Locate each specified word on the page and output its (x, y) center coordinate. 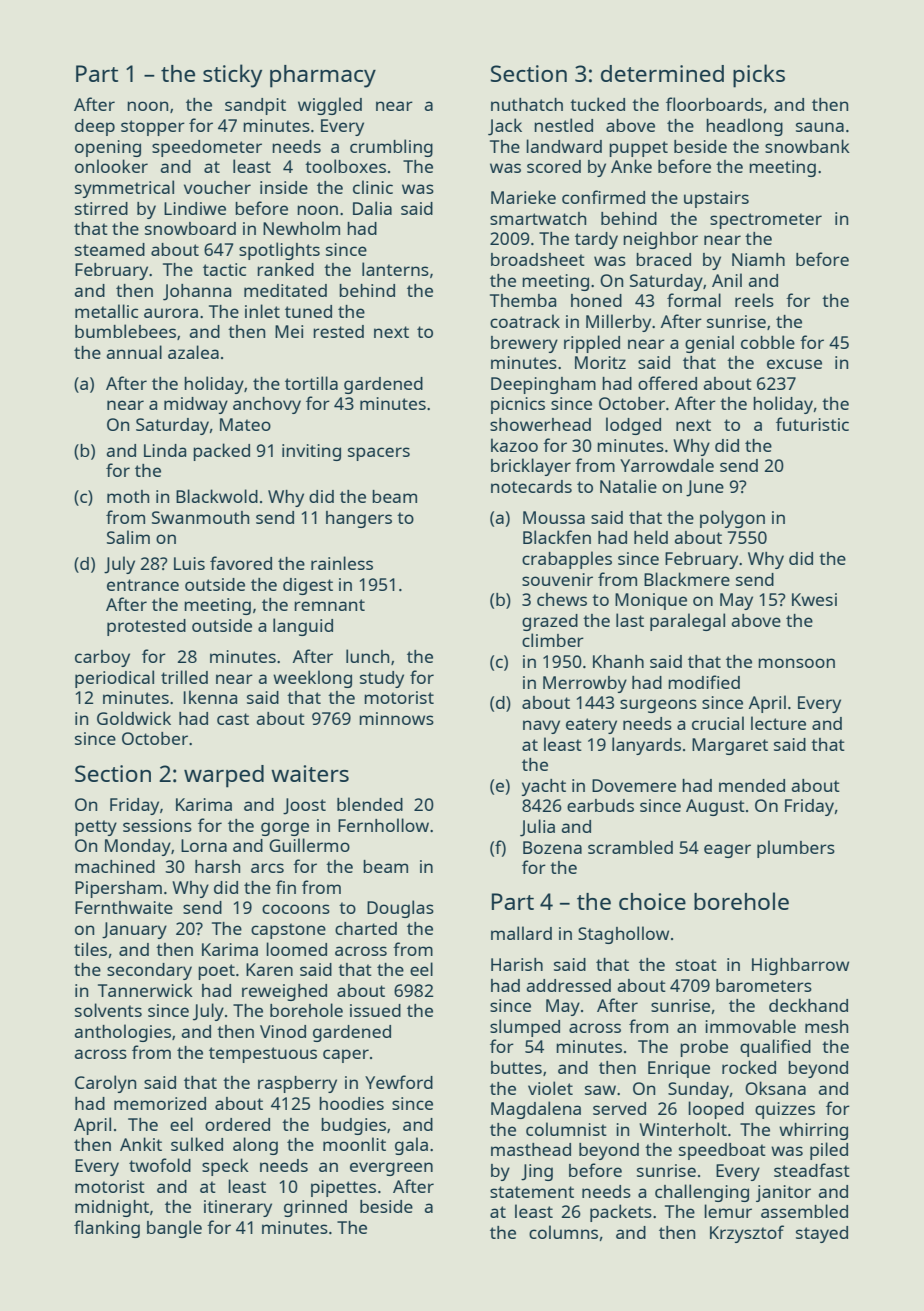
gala (411, 1146)
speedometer (207, 148)
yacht (544, 787)
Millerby (618, 323)
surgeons (658, 706)
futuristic (812, 424)
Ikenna (210, 697)
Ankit (141, 1144)
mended (752, 785)
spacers (379, 454)
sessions (157, 825)
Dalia (372, 208)
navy (541, 727)
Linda (165, 450)
